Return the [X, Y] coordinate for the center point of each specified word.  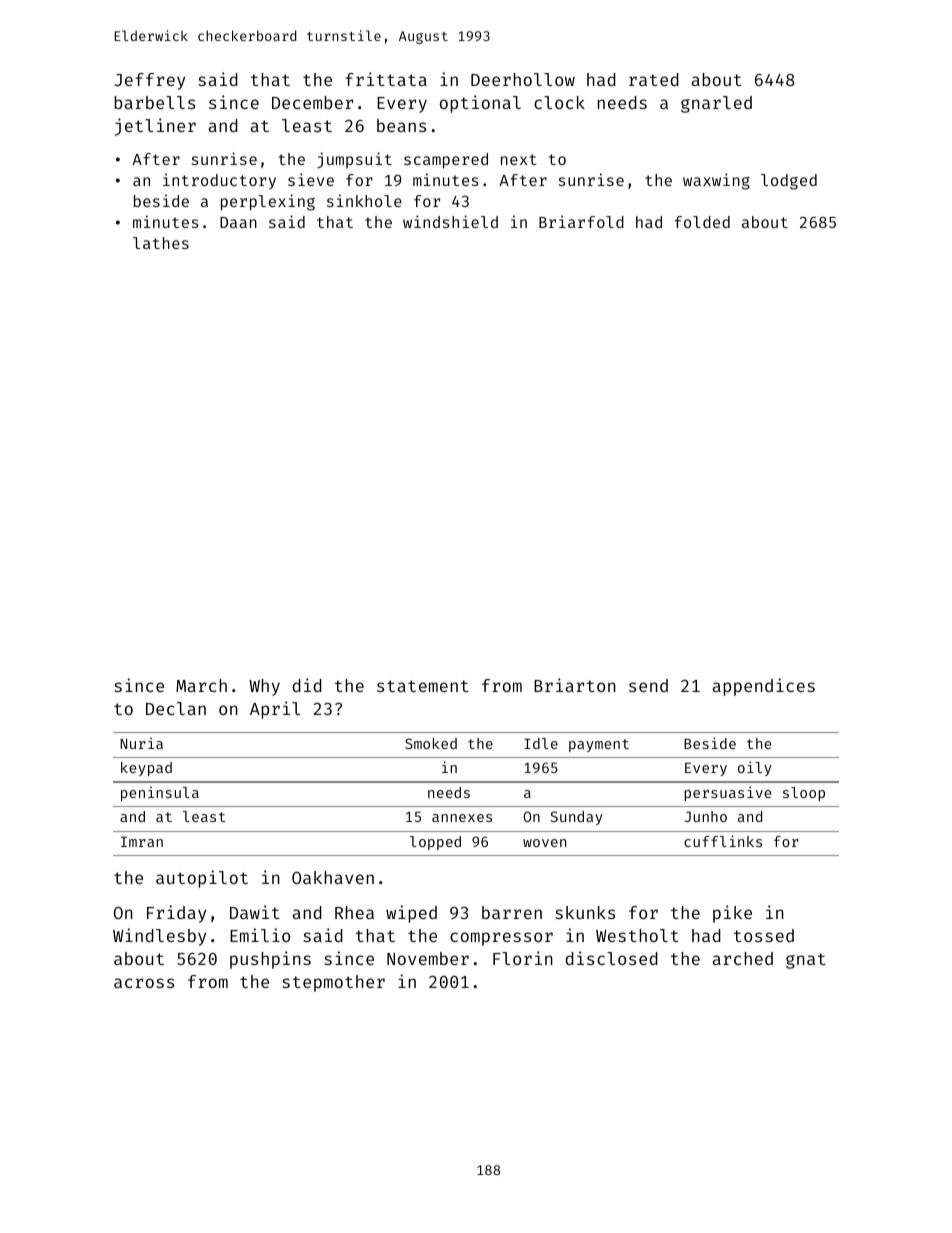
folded [702, 222]
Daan [238, 222]
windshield [450, 221]
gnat [806, 961]
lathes [161, 243]
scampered [446, 161]
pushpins [270, 960]
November [428, 958]
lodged [789, 182]
